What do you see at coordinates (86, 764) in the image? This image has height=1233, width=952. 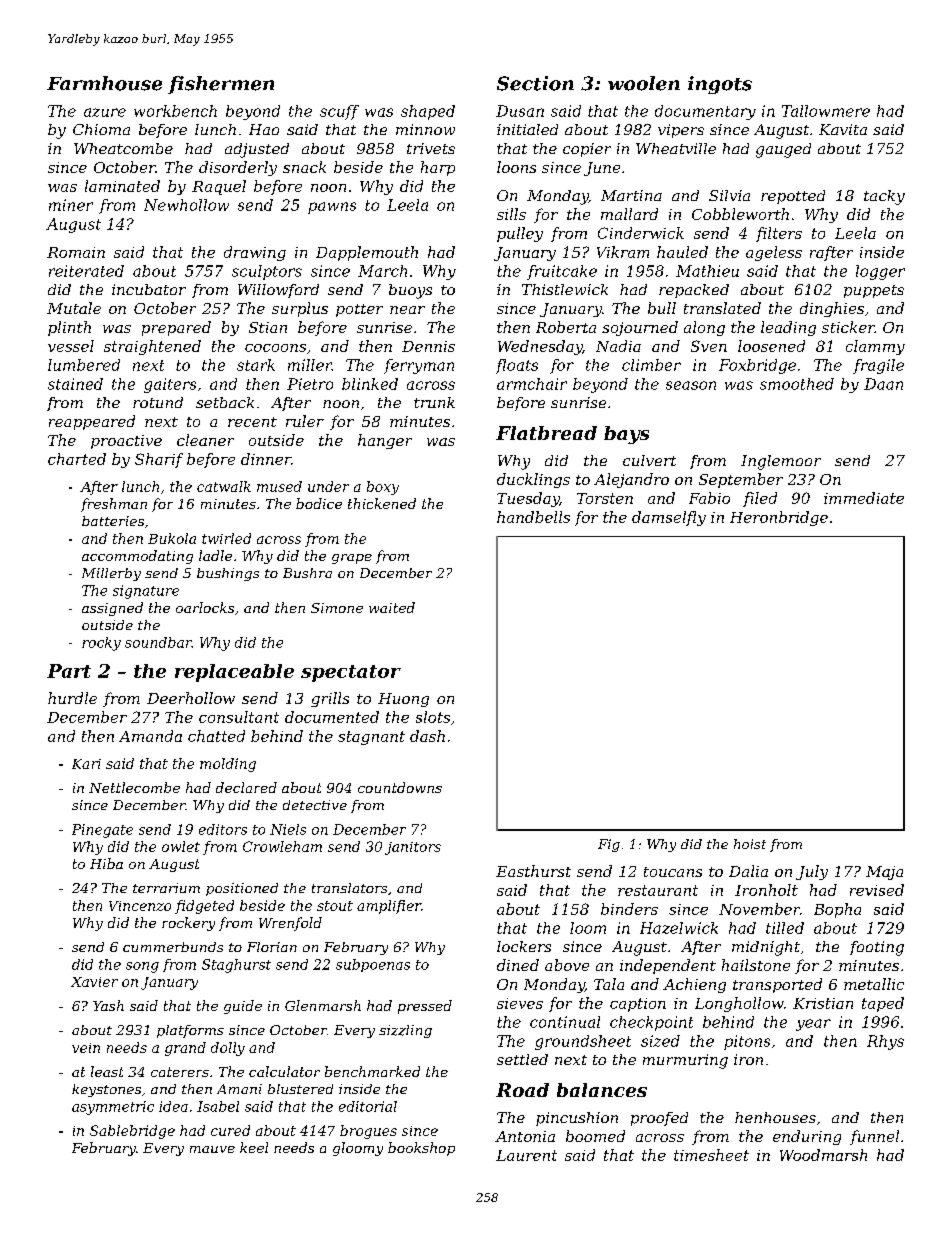 I see `Kari` at bounding box center [86, 764].
